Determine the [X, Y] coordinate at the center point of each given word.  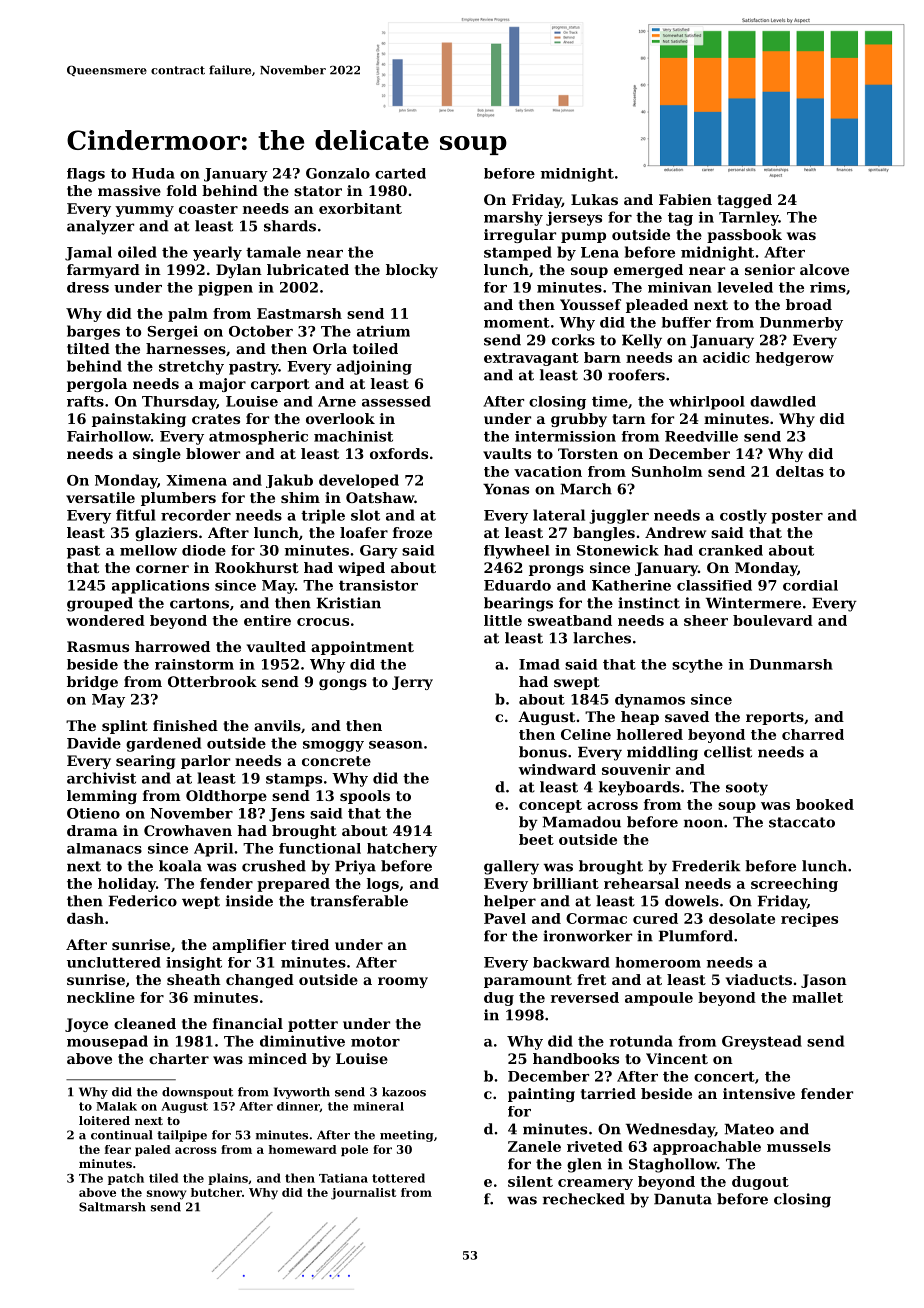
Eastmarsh [299, 313]
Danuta [683, 1199]
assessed [396, 401]
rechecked [584, 1199]
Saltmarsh [112, 1207]
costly [743, 516]
